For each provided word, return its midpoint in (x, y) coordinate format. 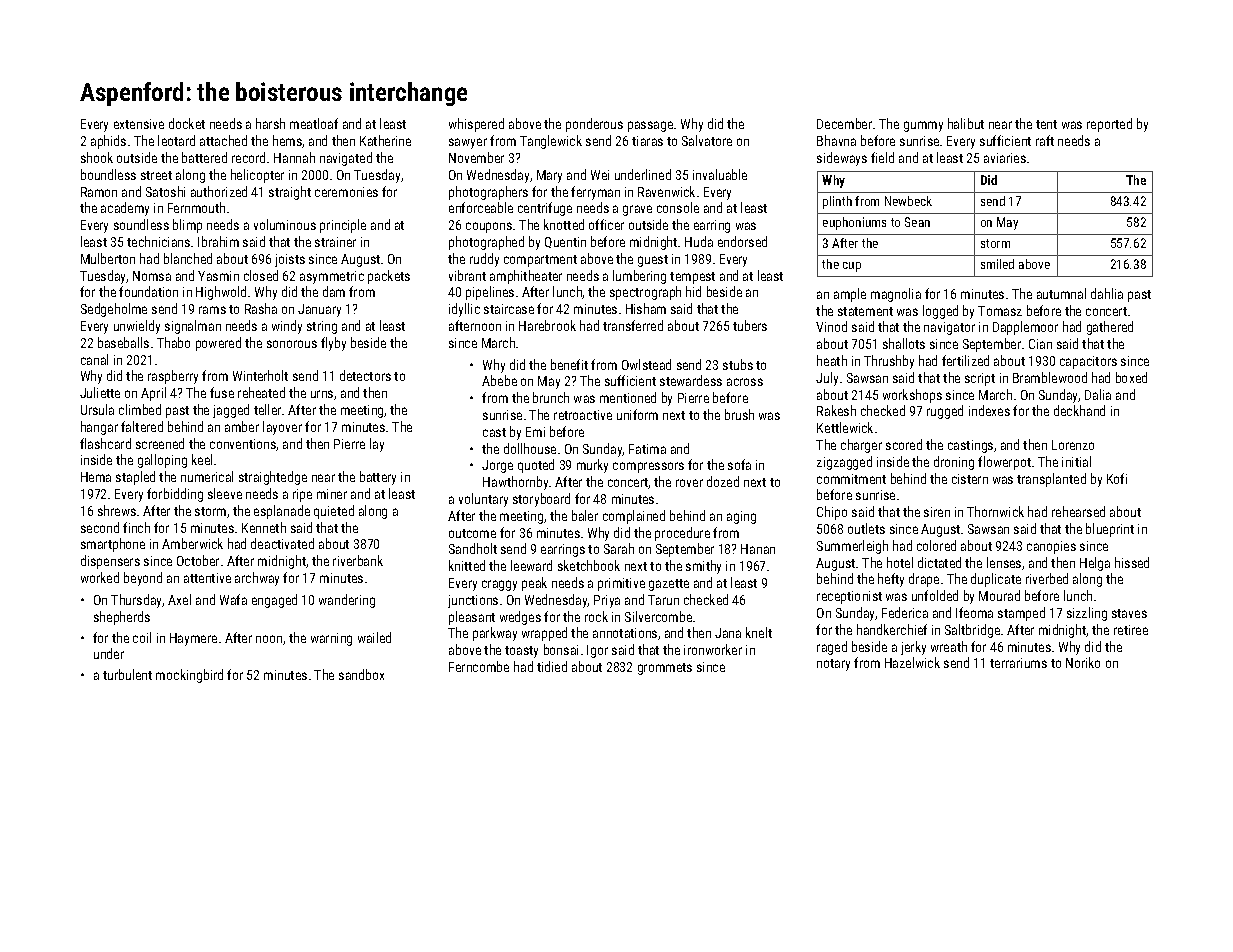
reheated (261, 392)
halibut (966, 123)
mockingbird (189, 676)
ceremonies (346, 192)
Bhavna (836, 140)
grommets (665, 669)
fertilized (965, 360)
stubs (738, 364)
